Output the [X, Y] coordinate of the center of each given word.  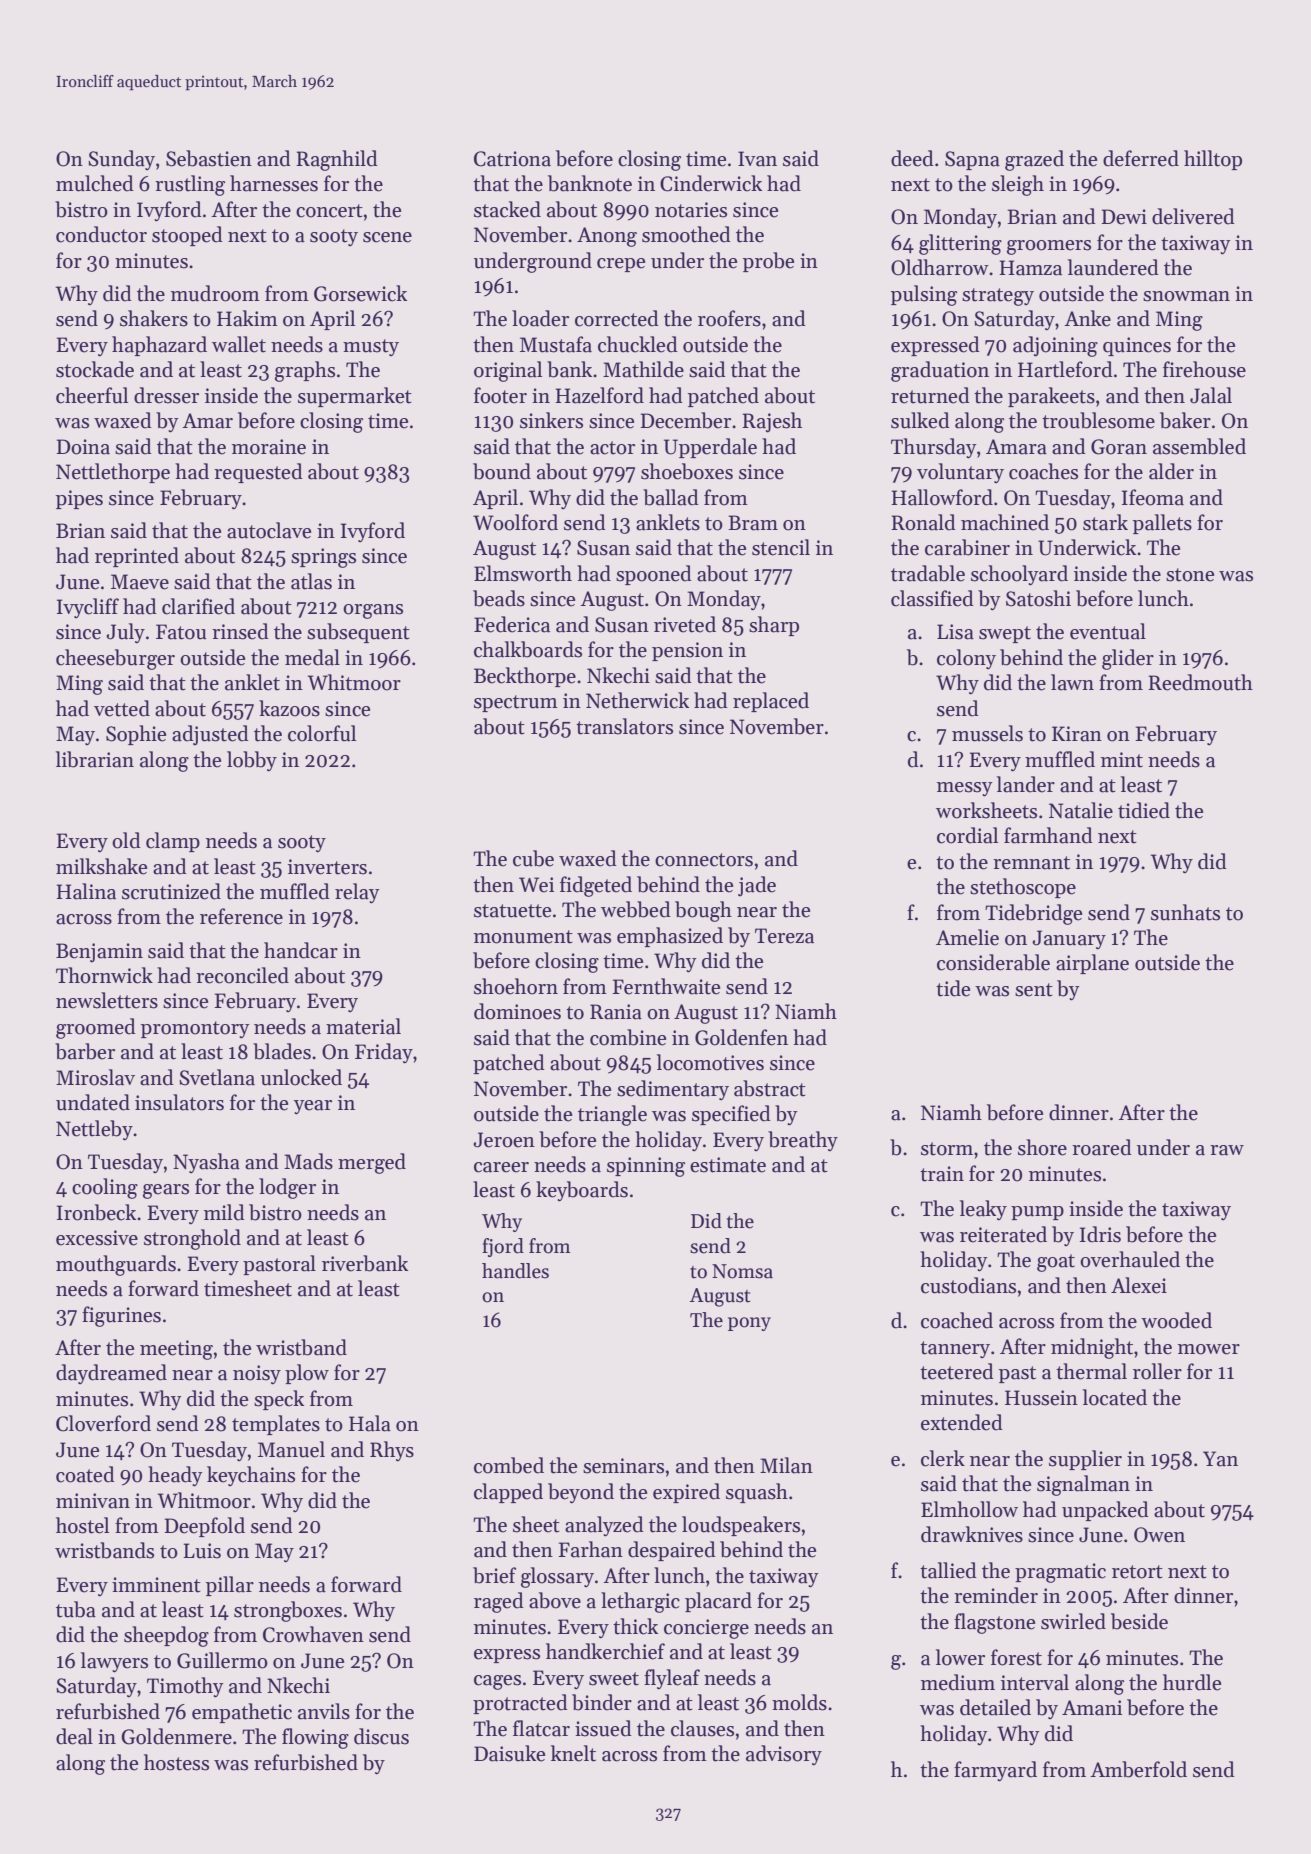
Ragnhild [337, 160]
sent [1034, 990]
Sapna [972, 160]
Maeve [140, 582]
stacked [507, 209]
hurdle [1192, 1682]
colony [966, 659]
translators [624, 726]
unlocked [301, 1077]
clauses [702, 1728]
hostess [176, 1762]
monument [523, 937]
